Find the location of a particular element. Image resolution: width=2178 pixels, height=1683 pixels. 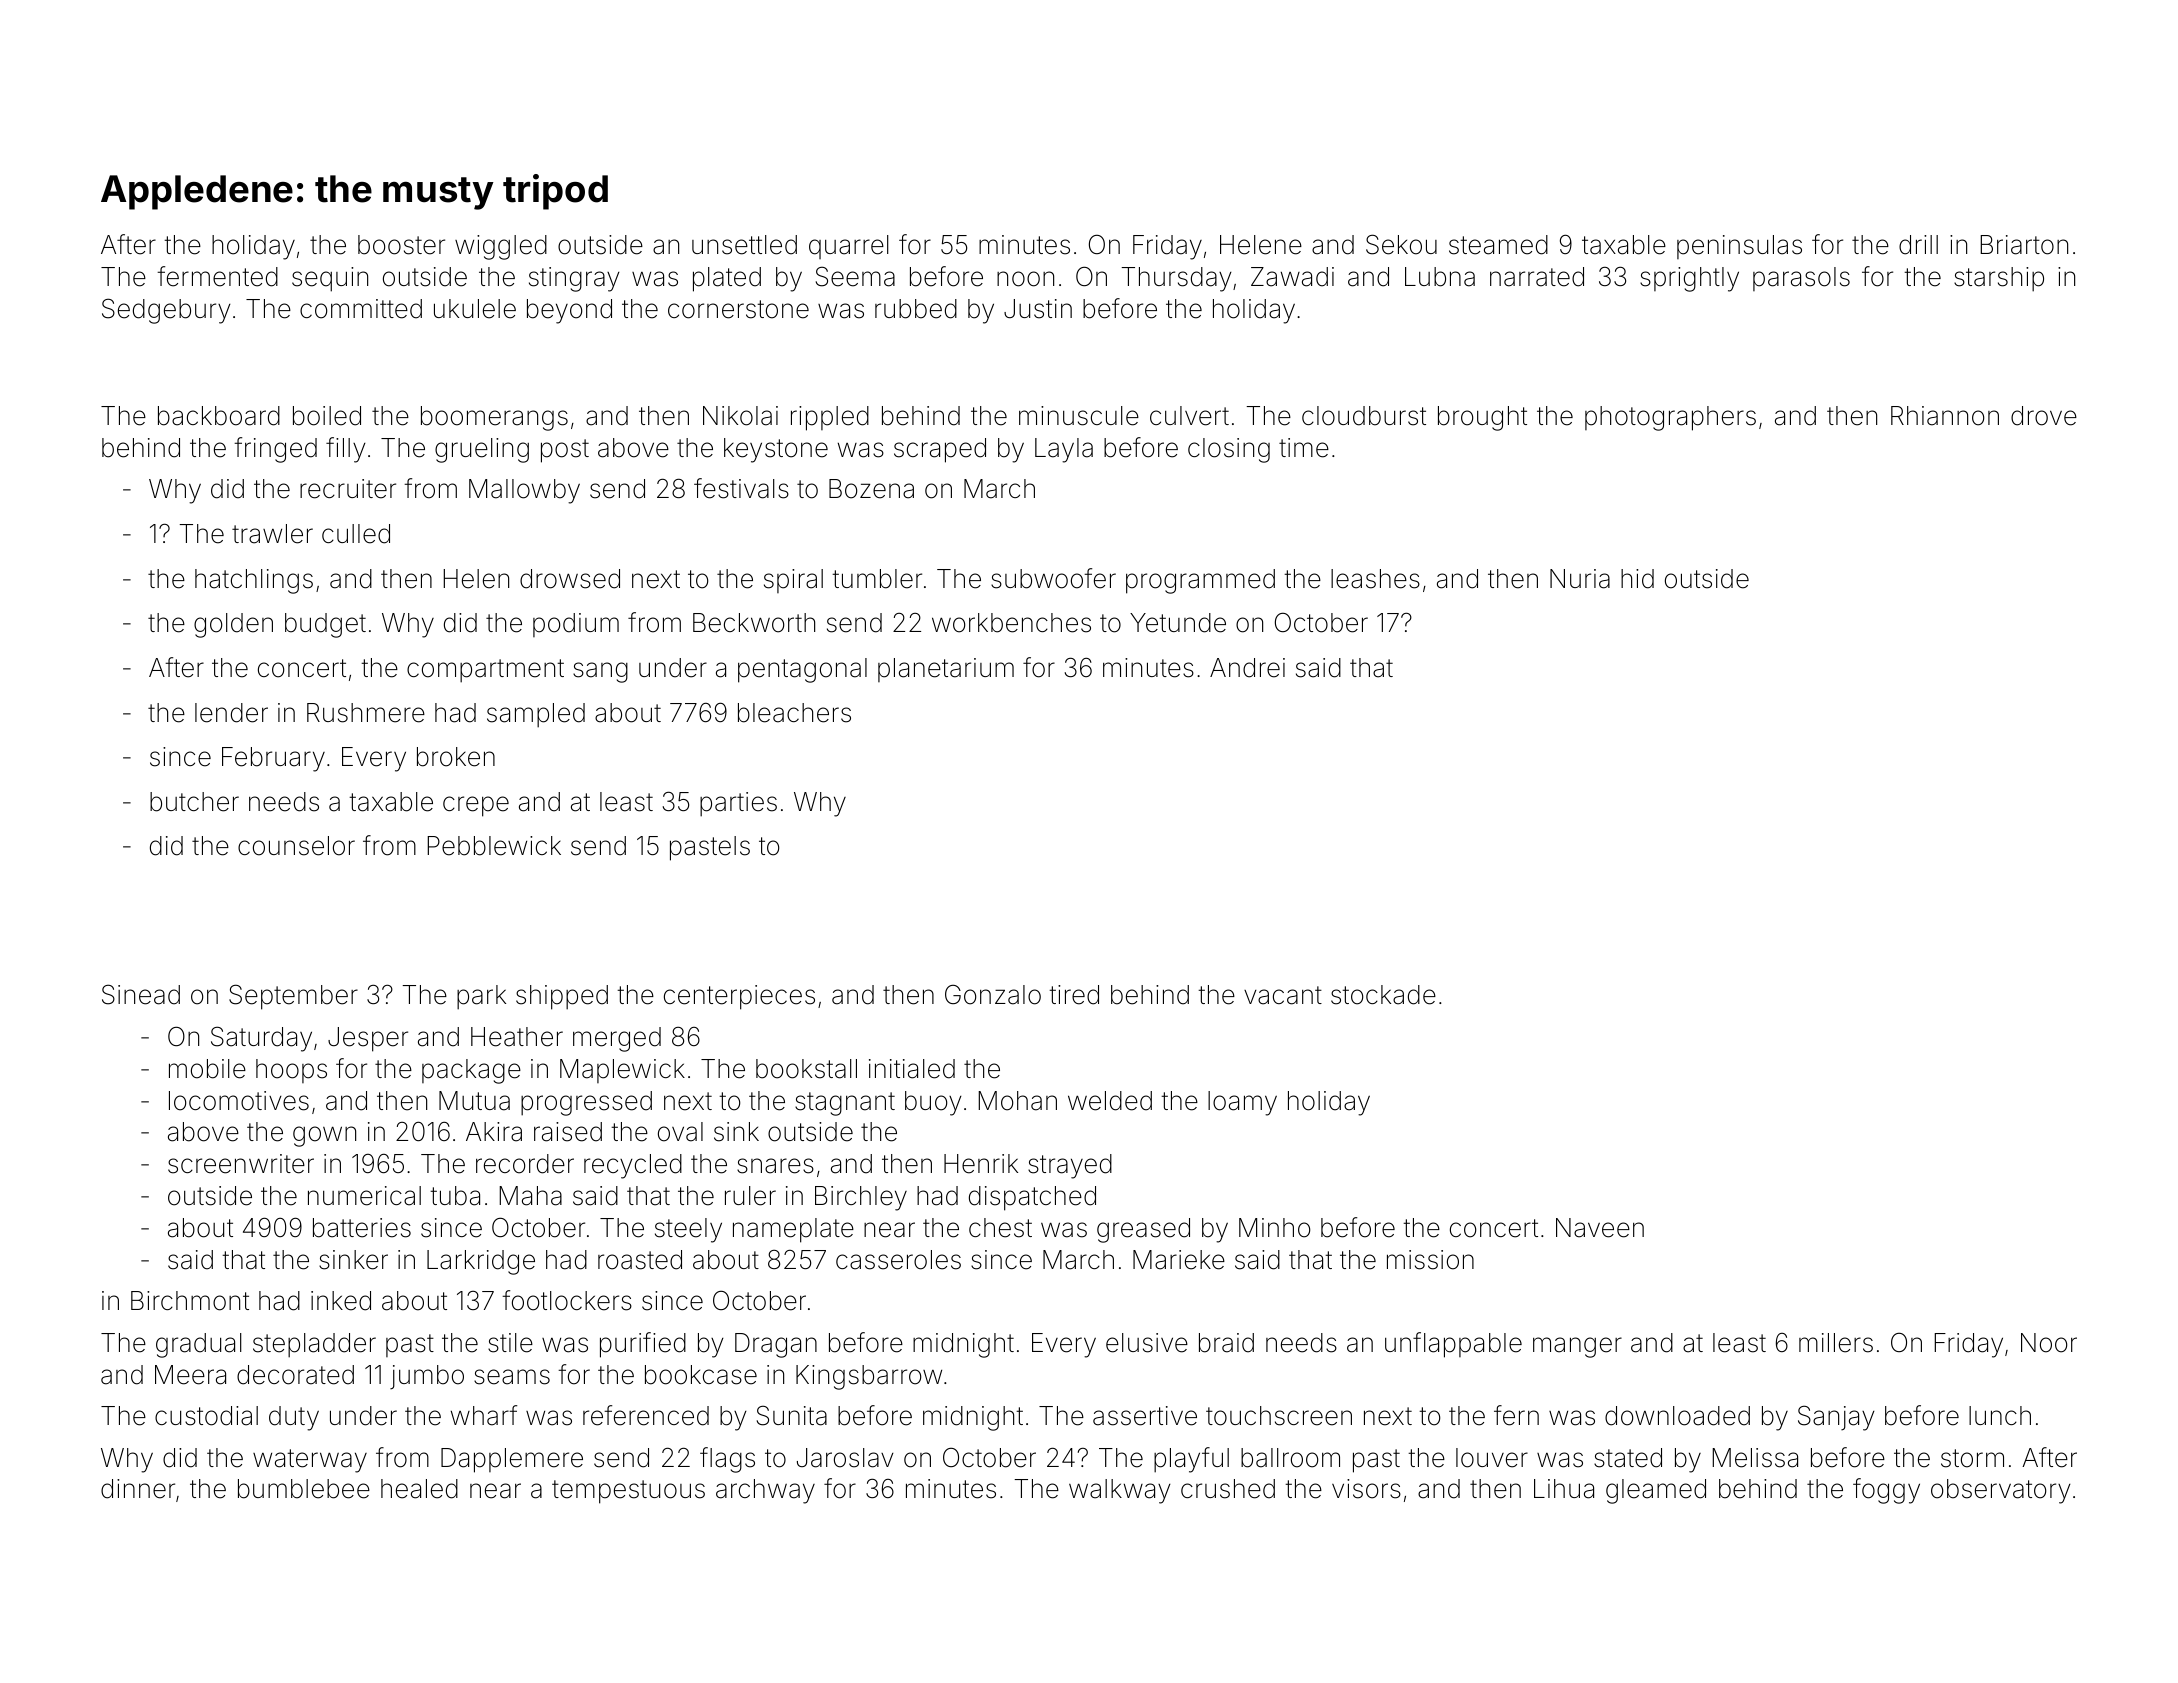

bookstall is located at coordinates (806, 1069).
